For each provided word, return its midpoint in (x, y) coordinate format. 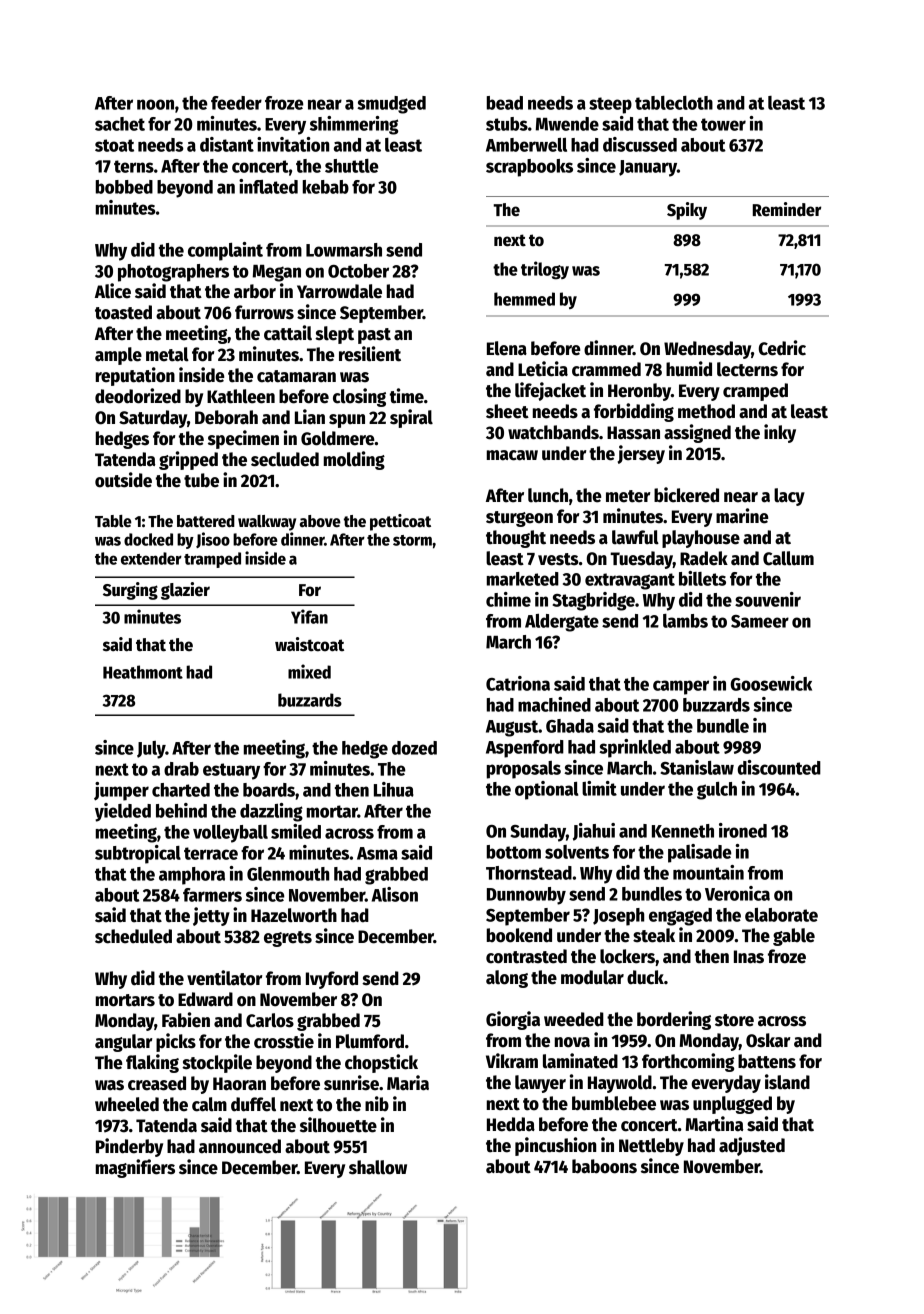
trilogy (545, 270)
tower (723, 124)
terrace (211, 853)
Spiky (687, 211)
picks (176, 1042)
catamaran (296, 376)
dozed (414, 748)
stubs (507, 124)
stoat (114, 145)
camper (681, 687)
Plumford (370, 1041)
